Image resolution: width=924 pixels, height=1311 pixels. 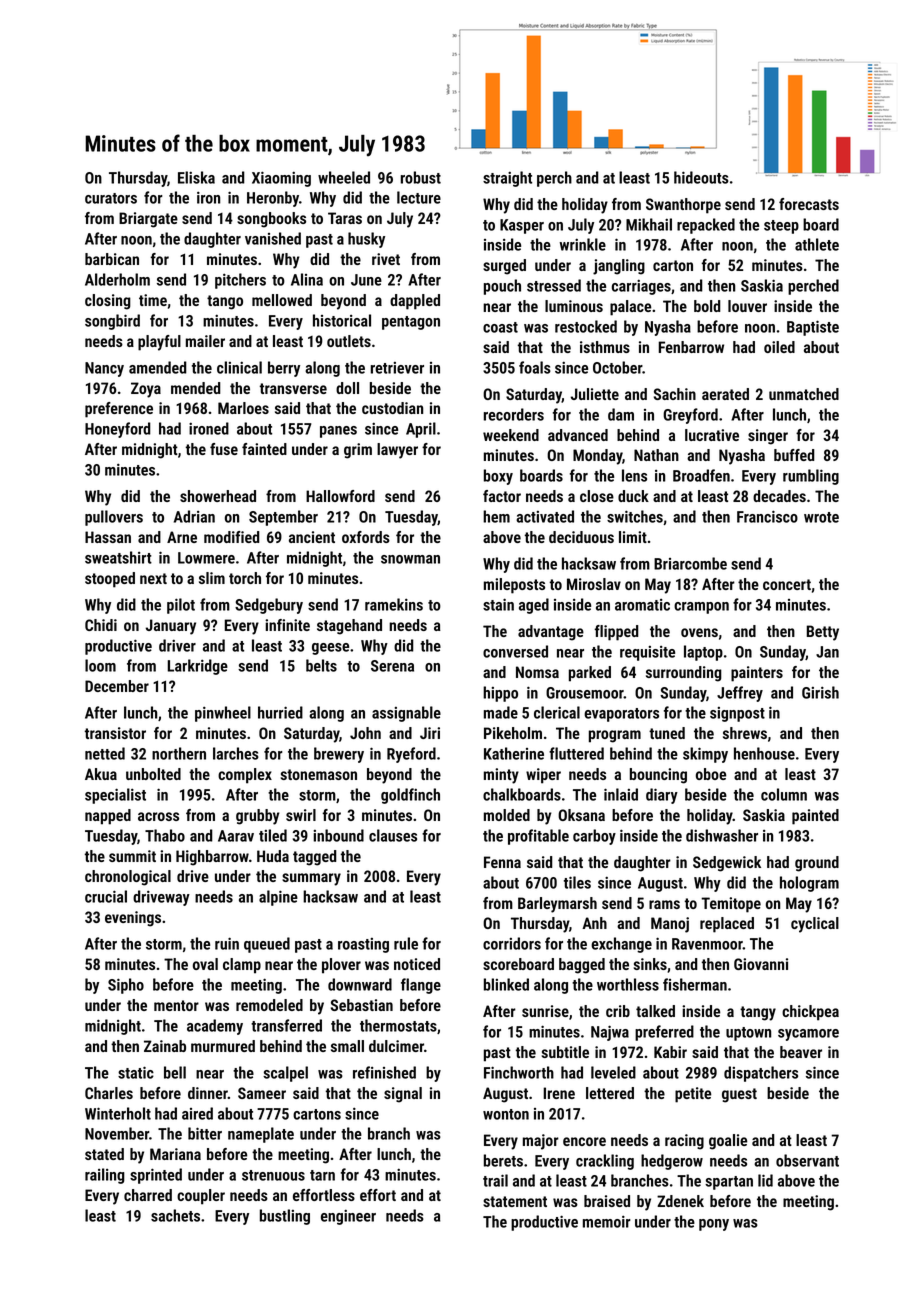 I want to click on wrinkle, so click(x=583, y=244).
